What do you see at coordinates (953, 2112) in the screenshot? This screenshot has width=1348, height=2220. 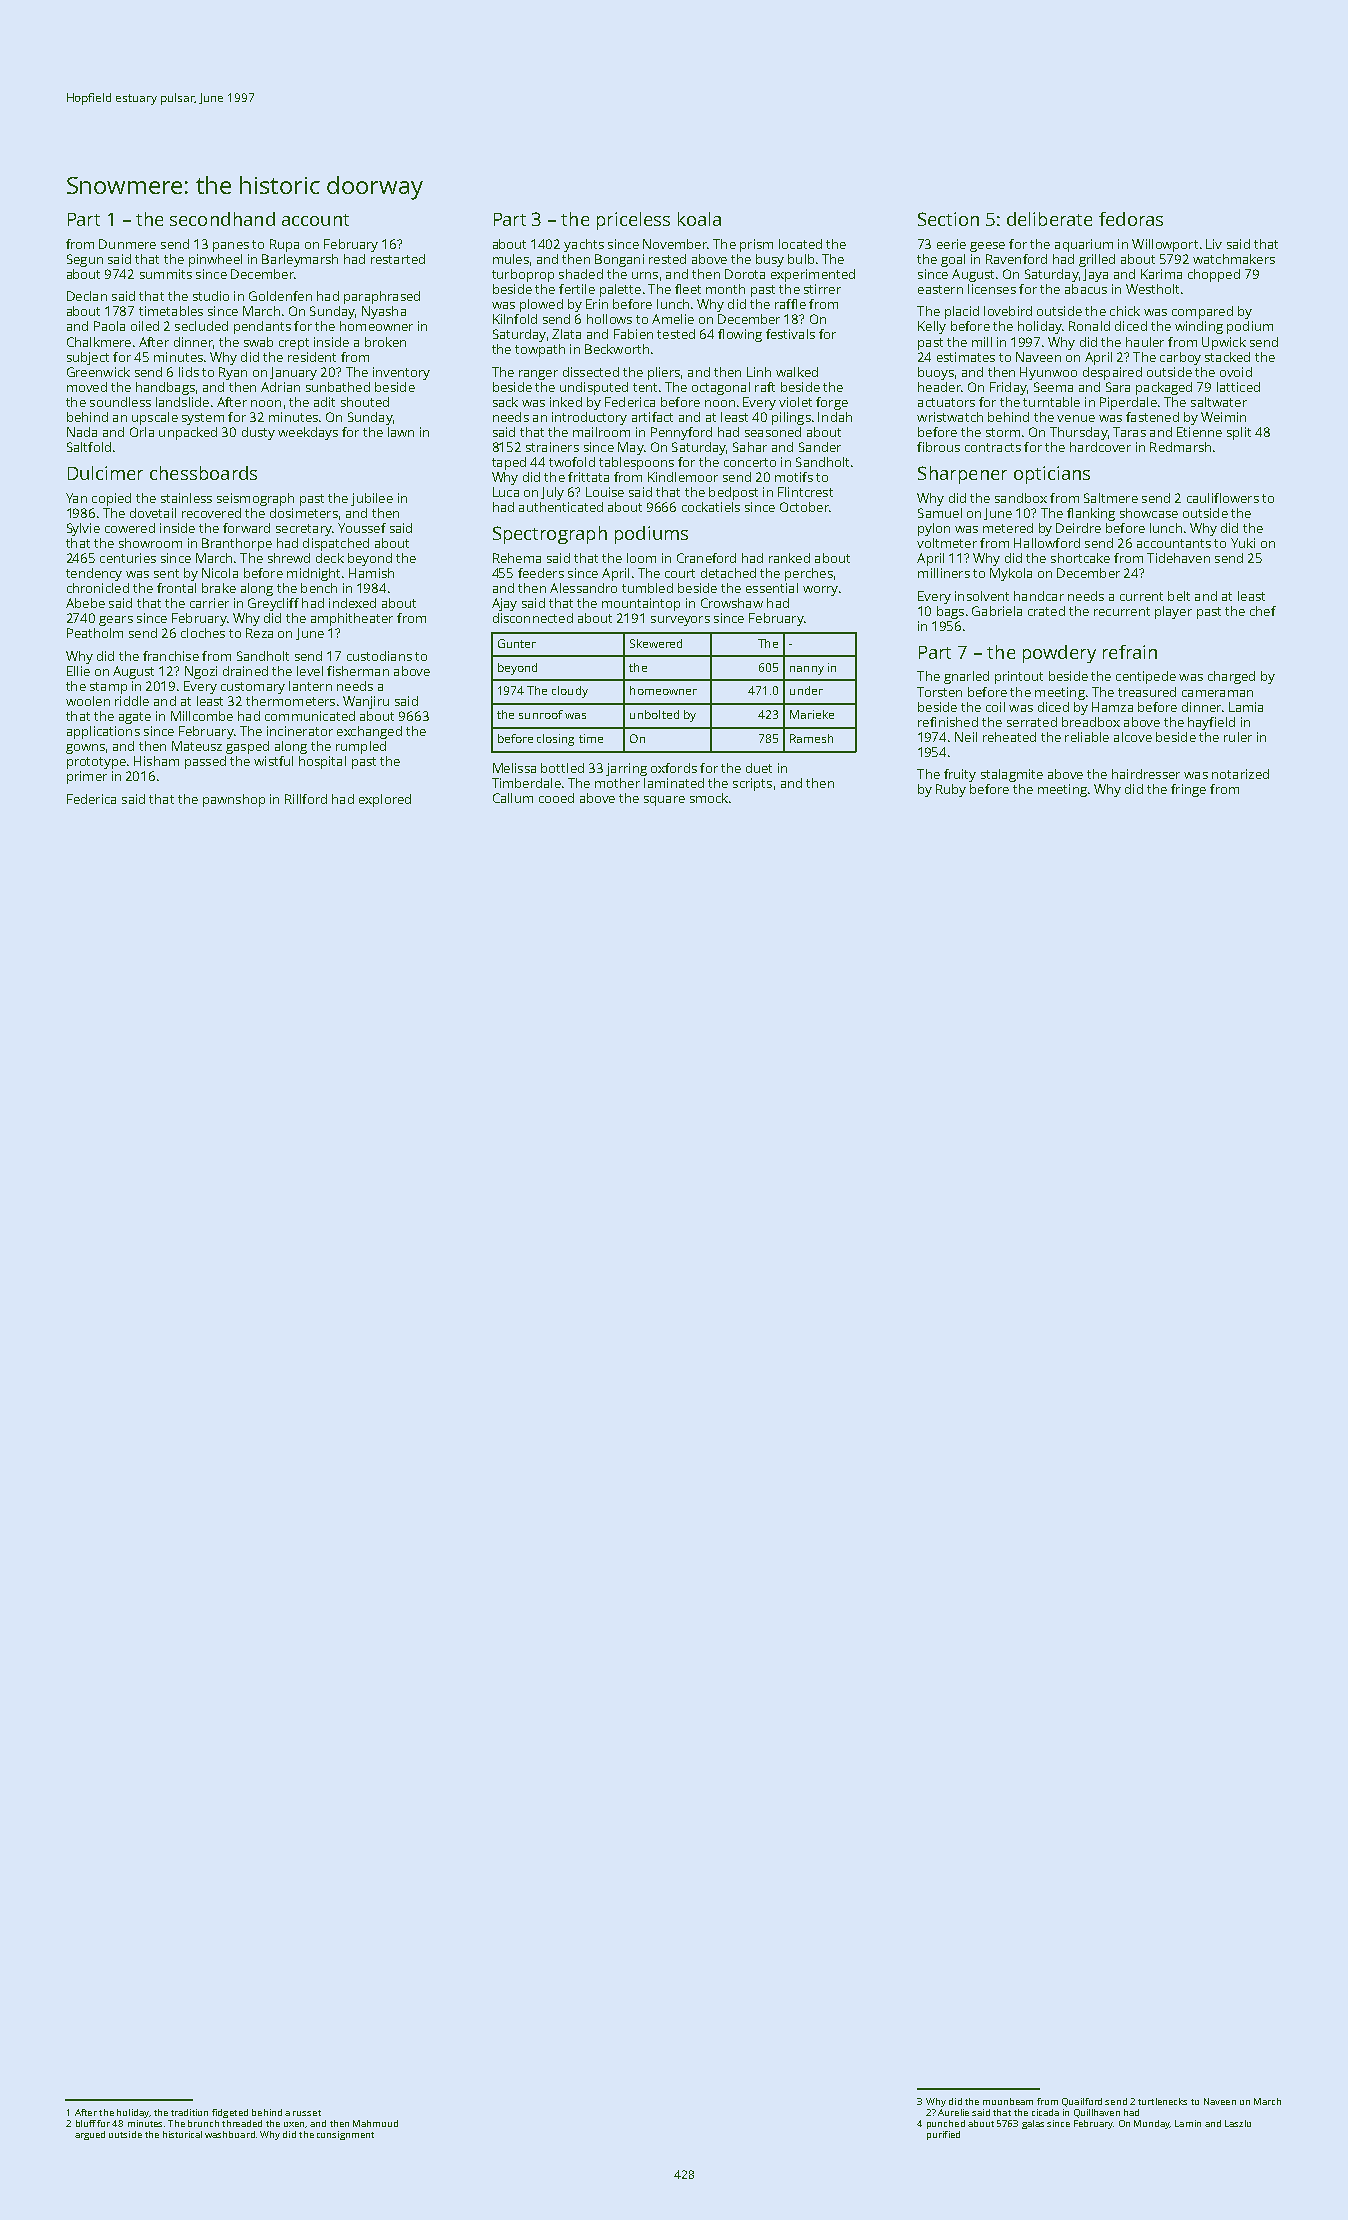 I see `Aurelie` at bounding box center [953, 2112].
